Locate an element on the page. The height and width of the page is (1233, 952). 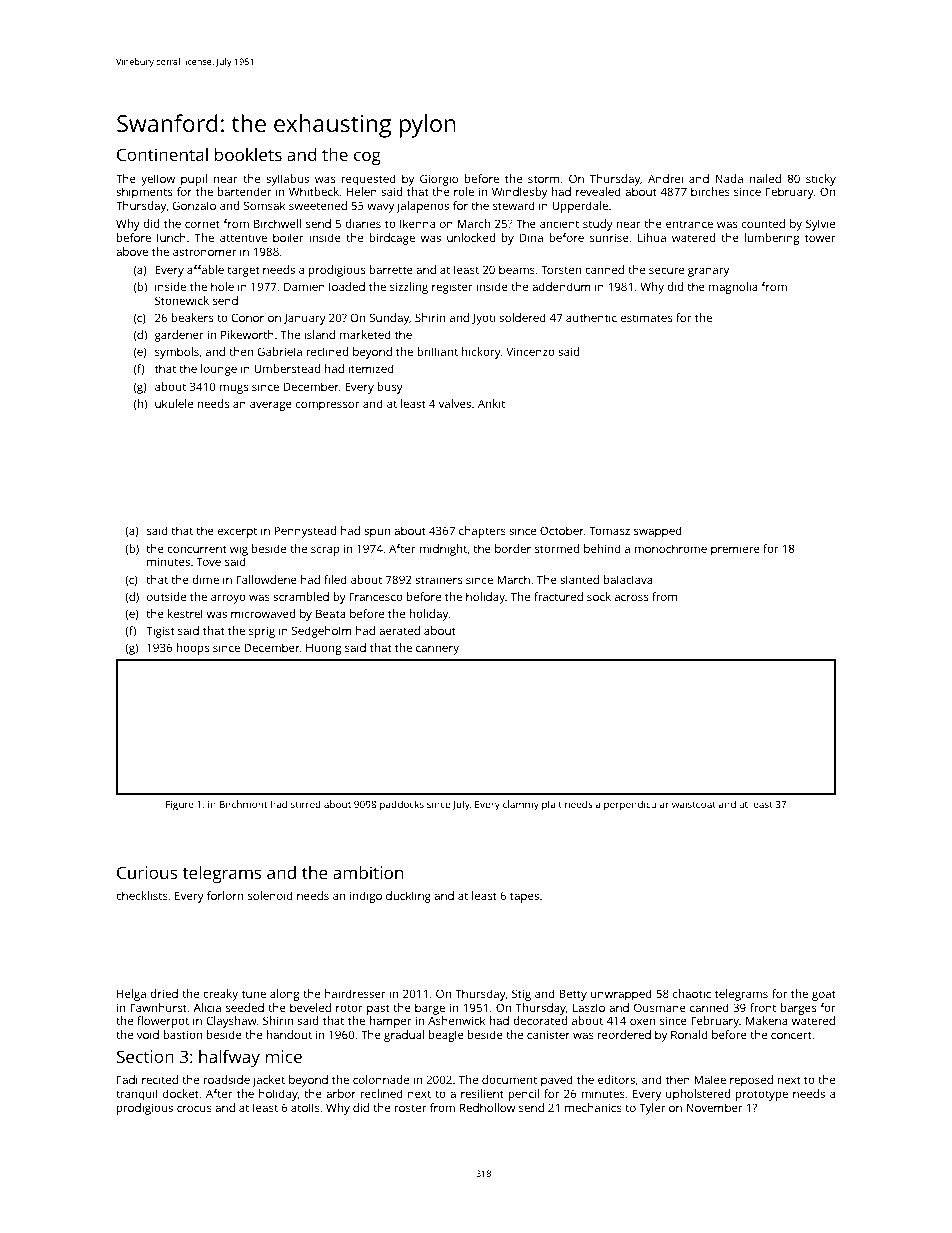
sticky is located at coordinates (821, 180).
